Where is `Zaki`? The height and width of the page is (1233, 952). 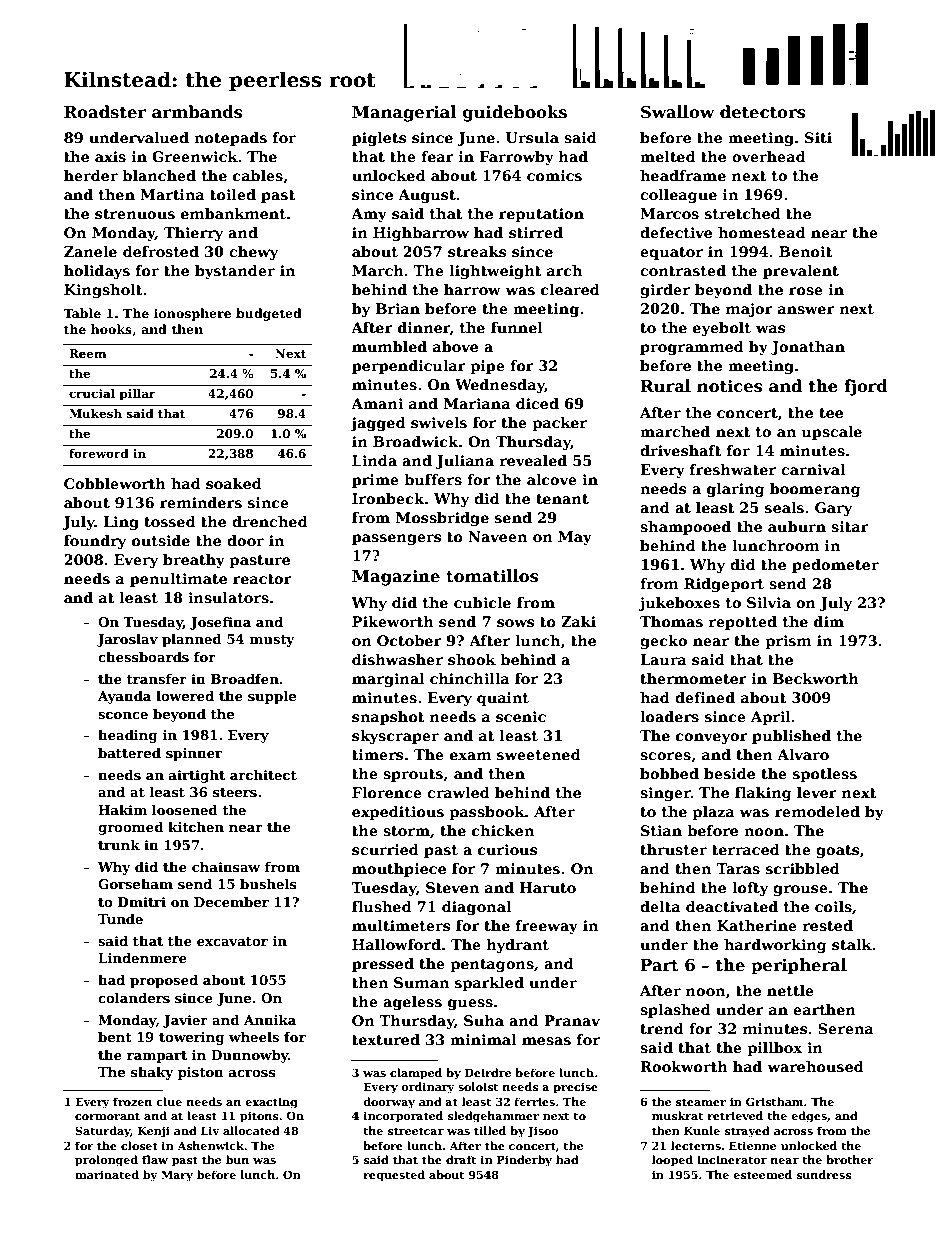
Zaki is located at coordinates (578, 621).
